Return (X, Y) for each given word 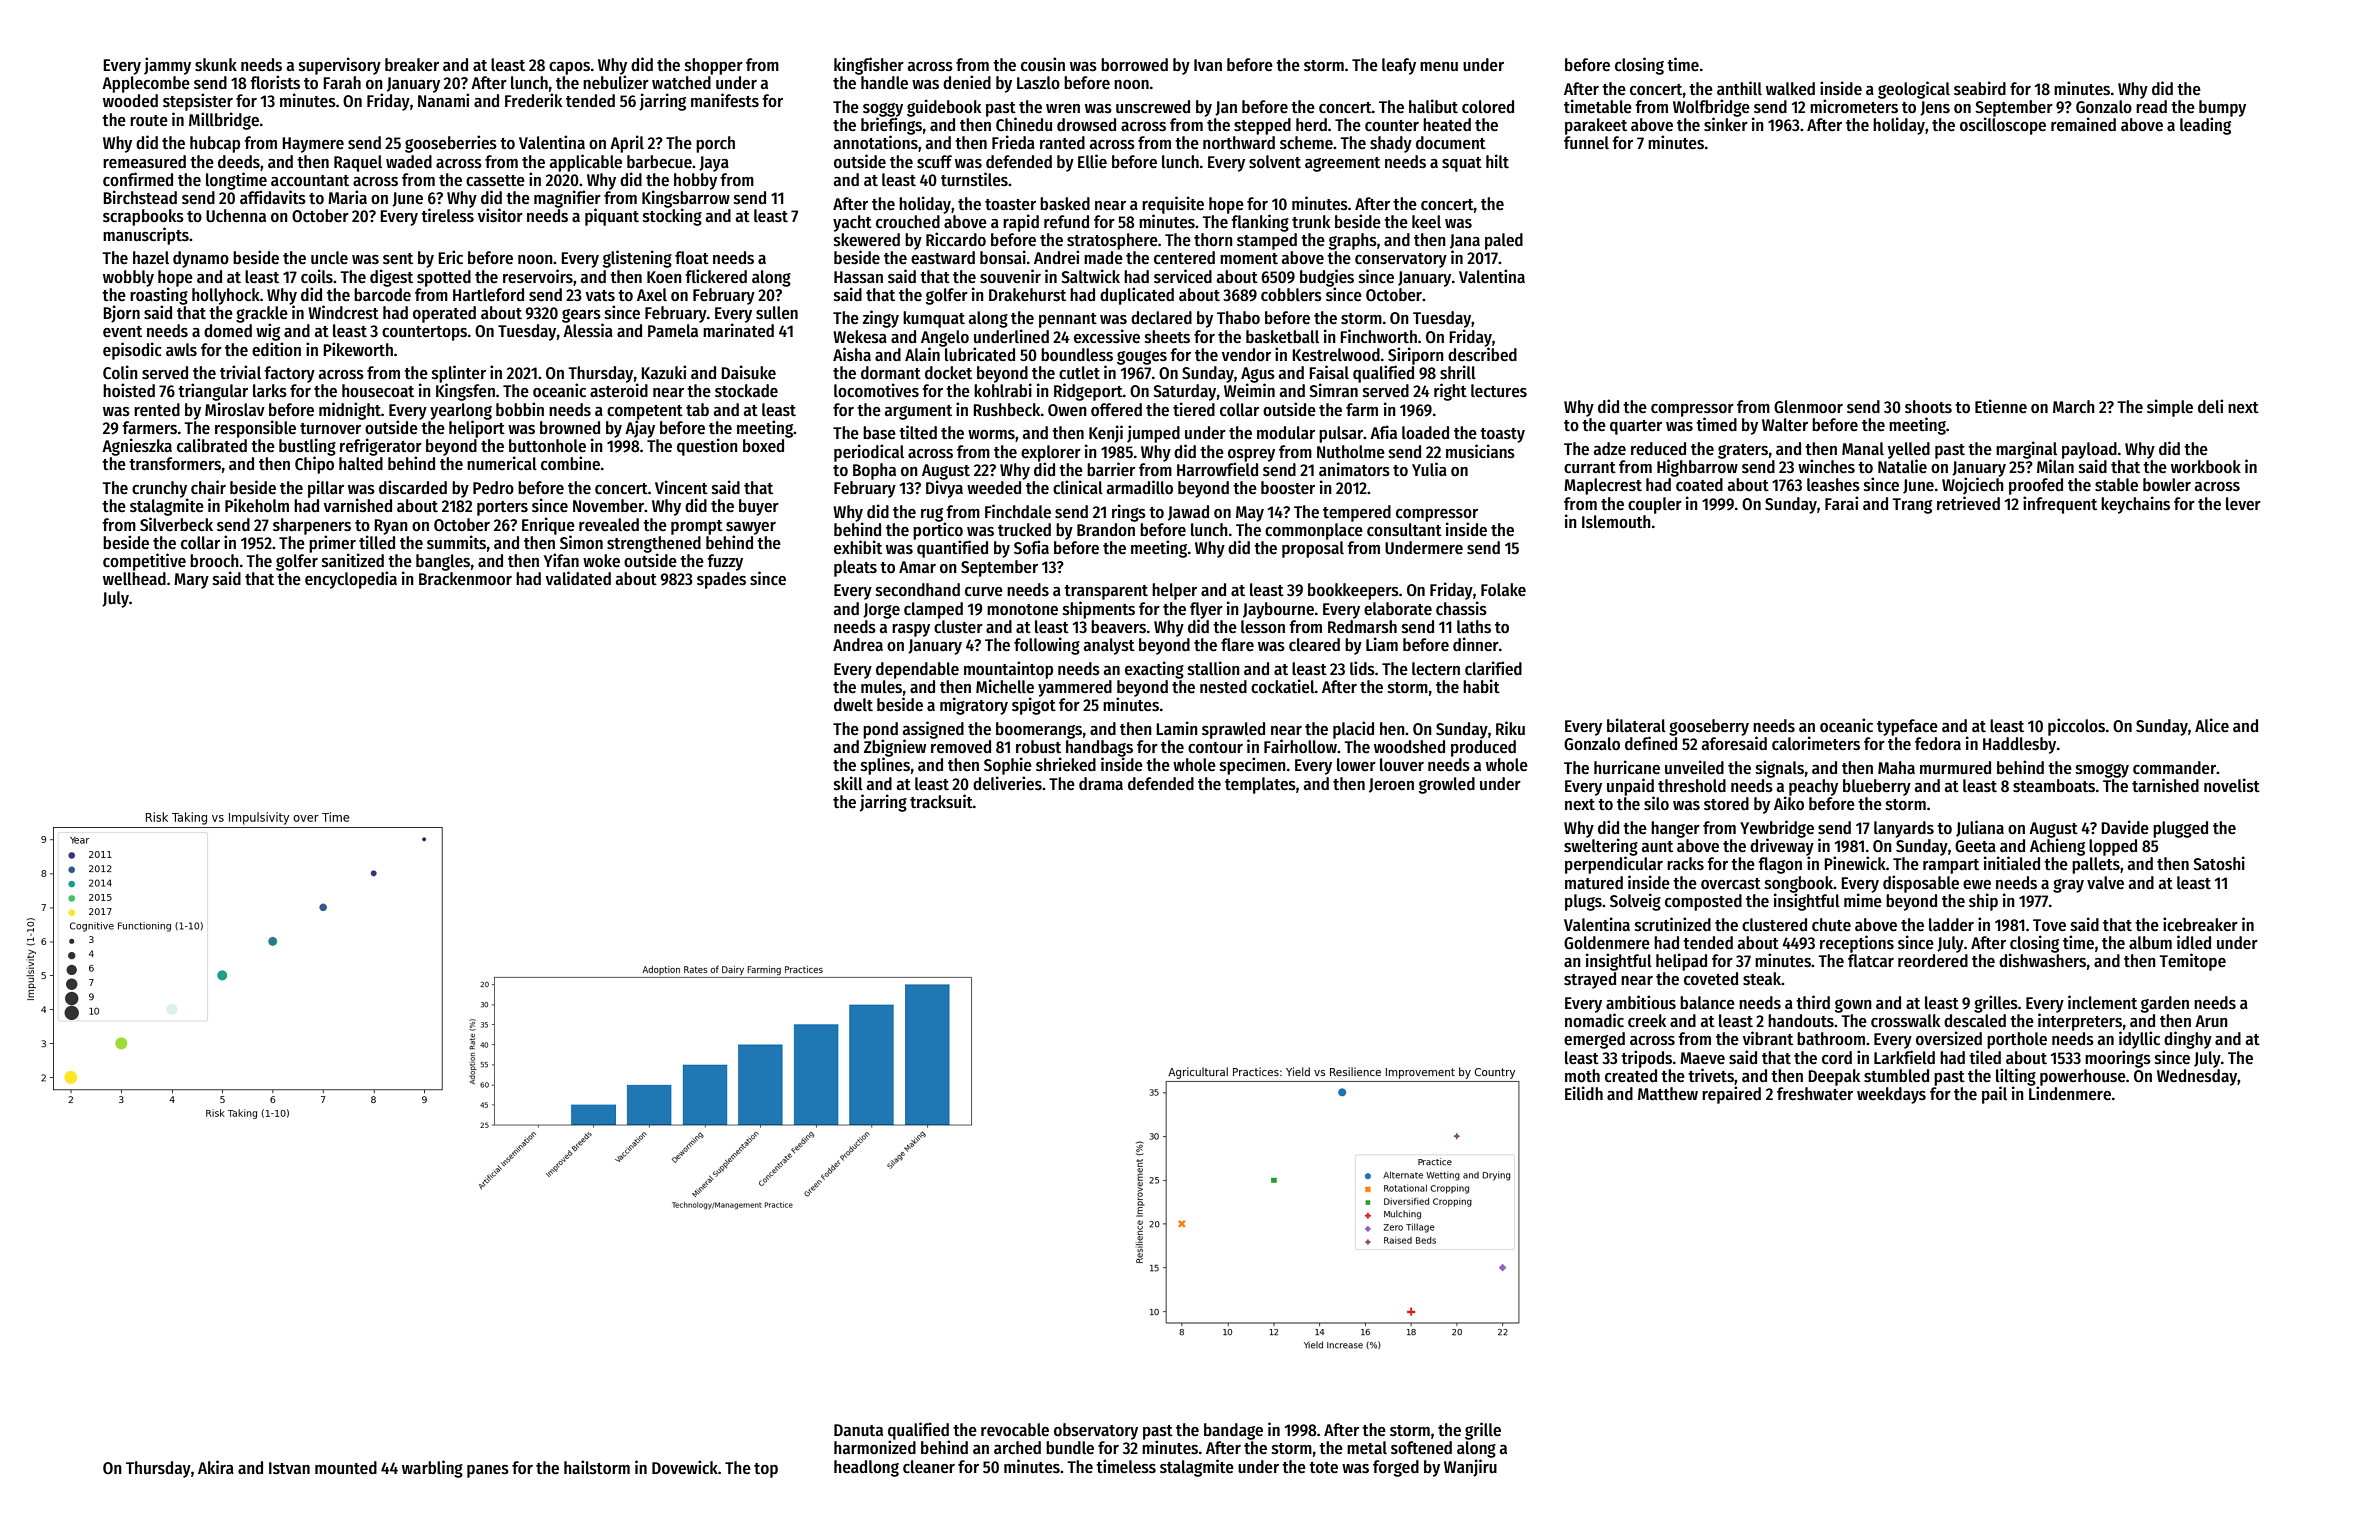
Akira (216, 1467)
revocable (1015, 1430)
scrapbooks (143, 217)
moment (1249, 259)
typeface (1907, 727)
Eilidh (1584, 1093)
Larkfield (1904, 1057)
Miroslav (235, 409)
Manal (1863, 449)
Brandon (1106, 530)
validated (578, 578)
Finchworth (1378, 336)
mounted (346, 1468)
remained (2083, 124)
